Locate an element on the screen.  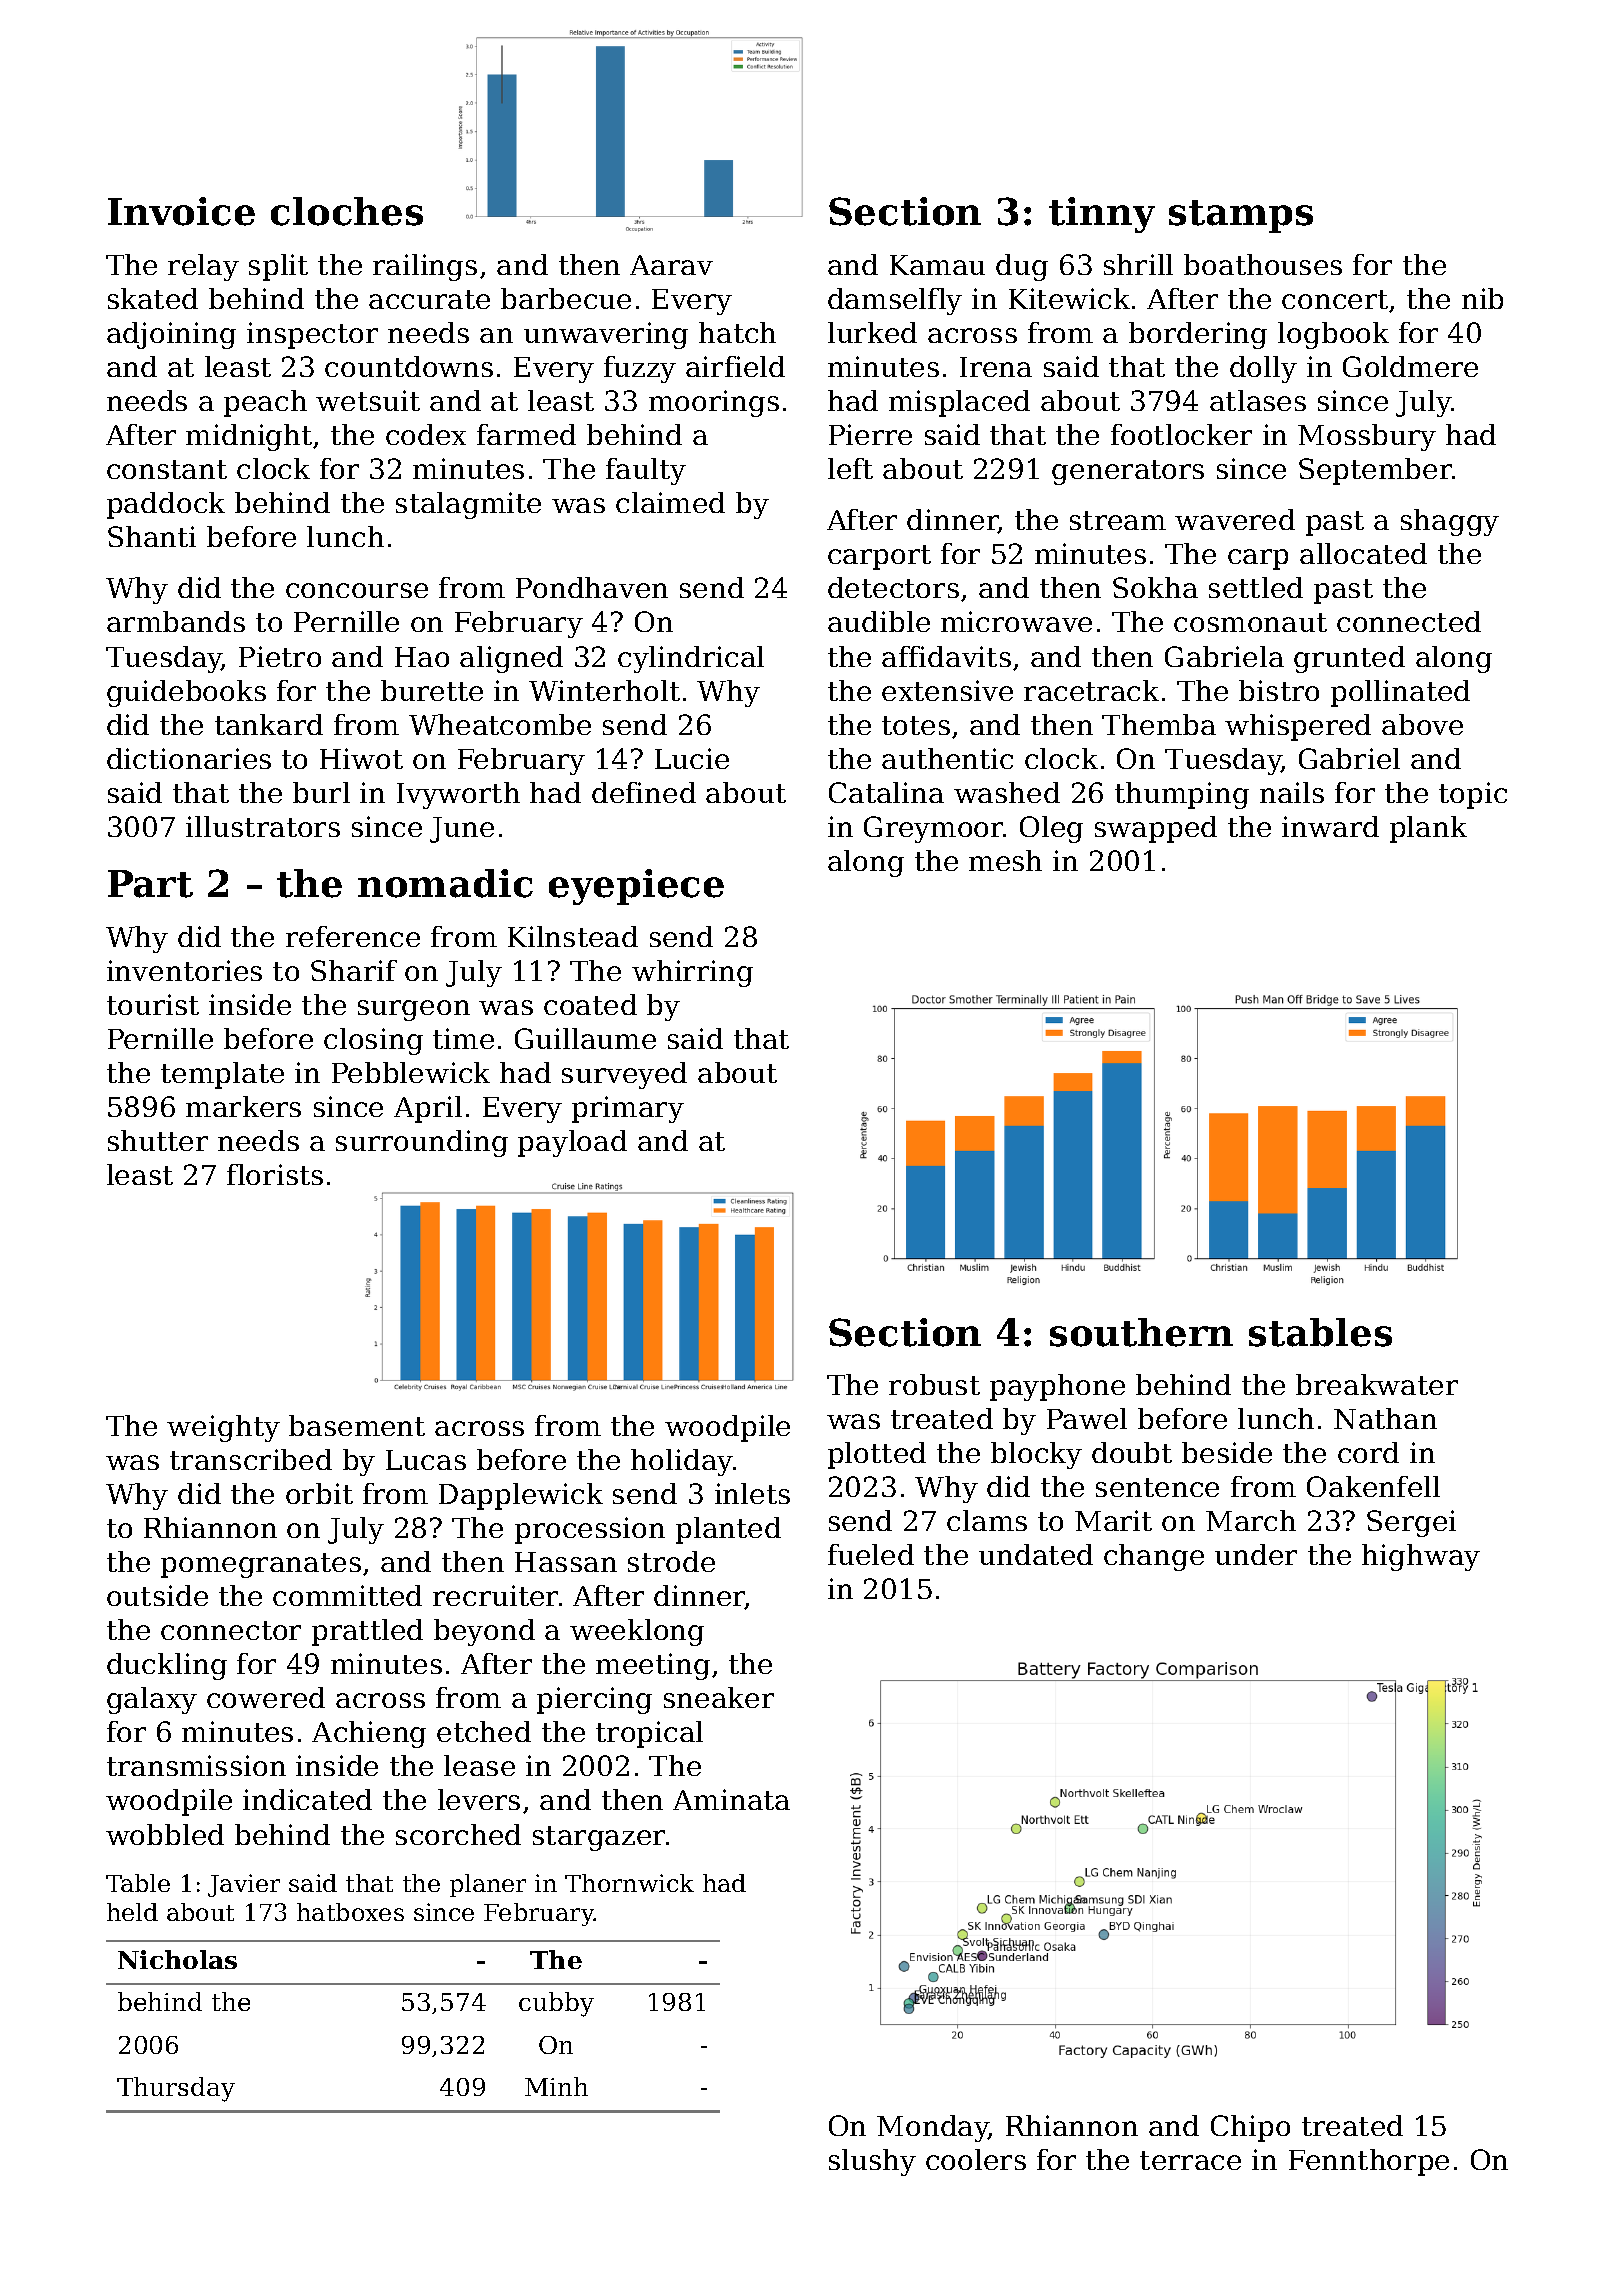
skated is located at coordinates (153, 298).
